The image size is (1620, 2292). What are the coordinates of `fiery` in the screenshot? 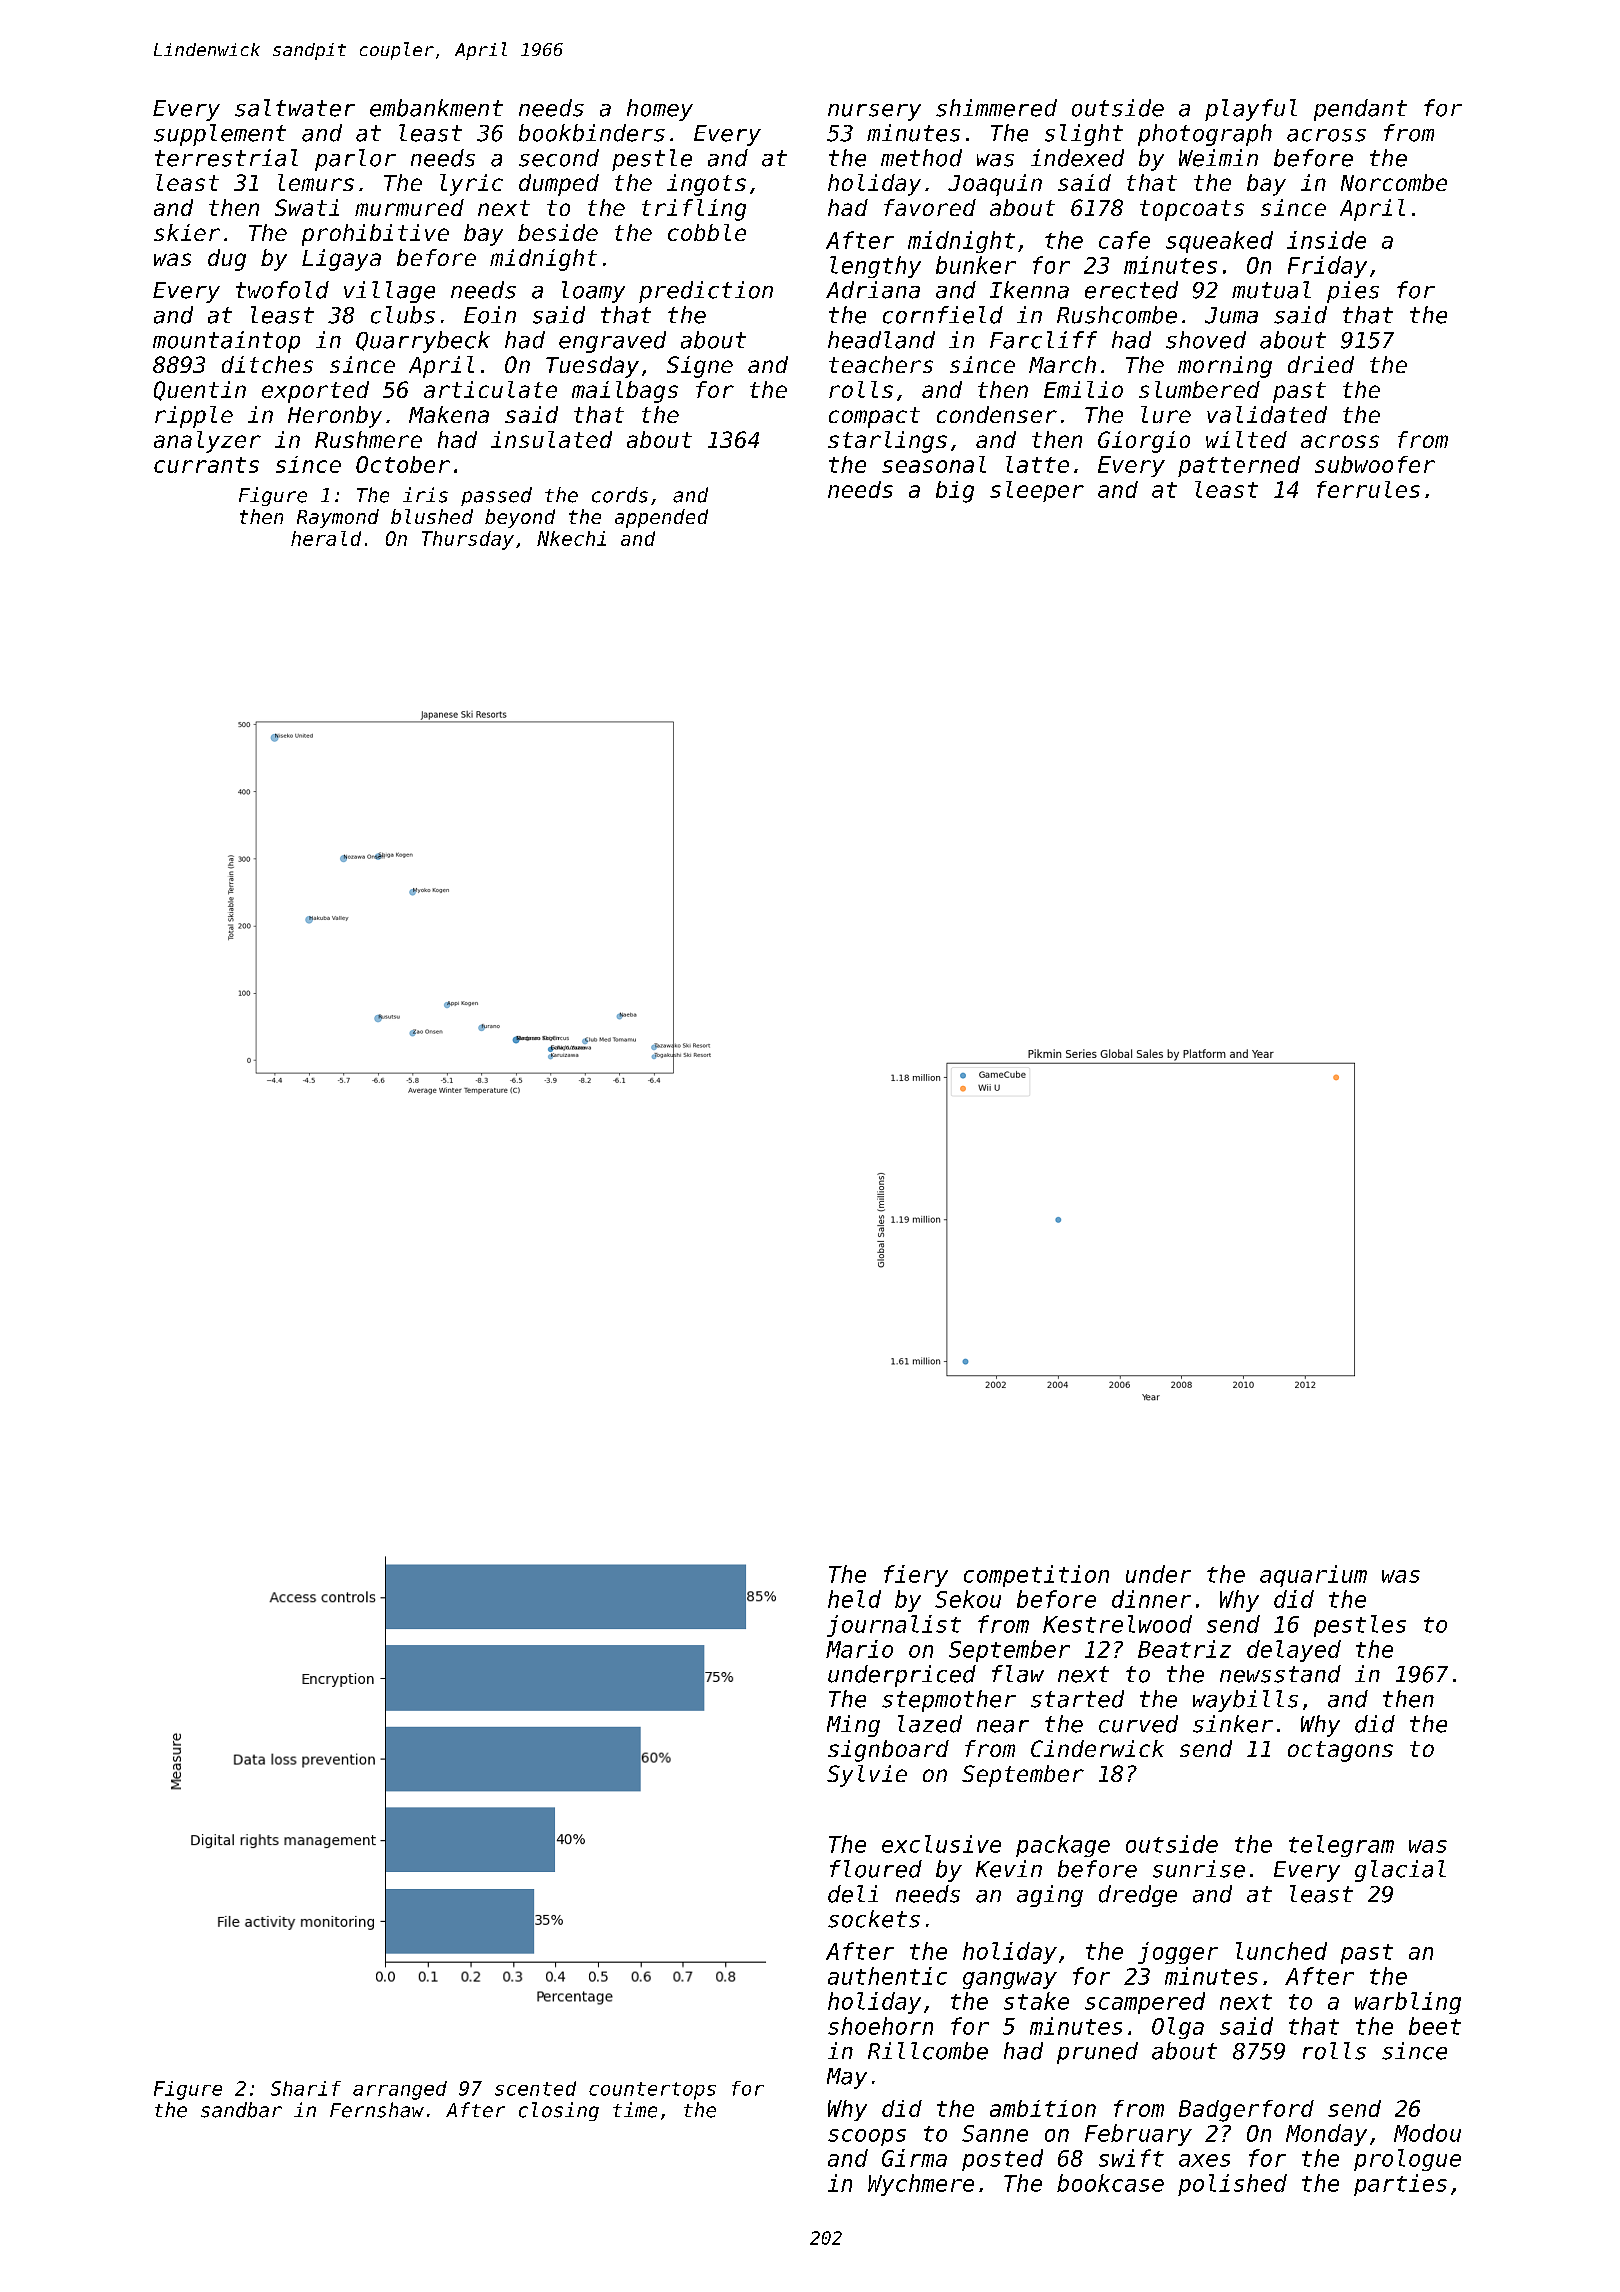 It's located at (916, 1576).
